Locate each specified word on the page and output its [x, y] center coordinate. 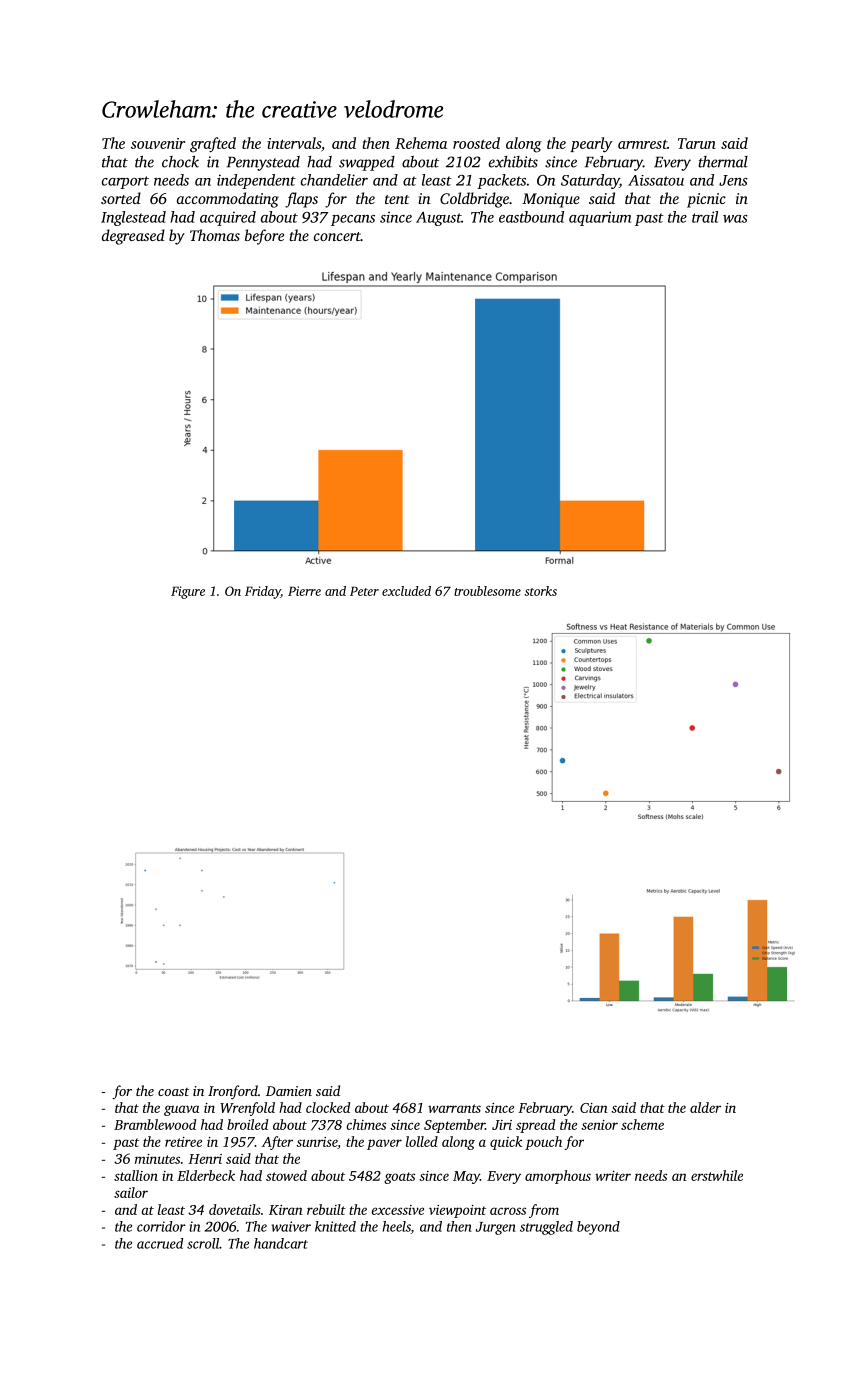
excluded [406, 591]
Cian [594, 1108]
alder [705, 1107]
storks [541, 591]
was [735, 219]
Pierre [304, 591]
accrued [160, 1243]
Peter [364, 591]
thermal [723, 162]
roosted [476, 143]
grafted [213, 145]
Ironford [233, 1092]
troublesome [487, 591]
